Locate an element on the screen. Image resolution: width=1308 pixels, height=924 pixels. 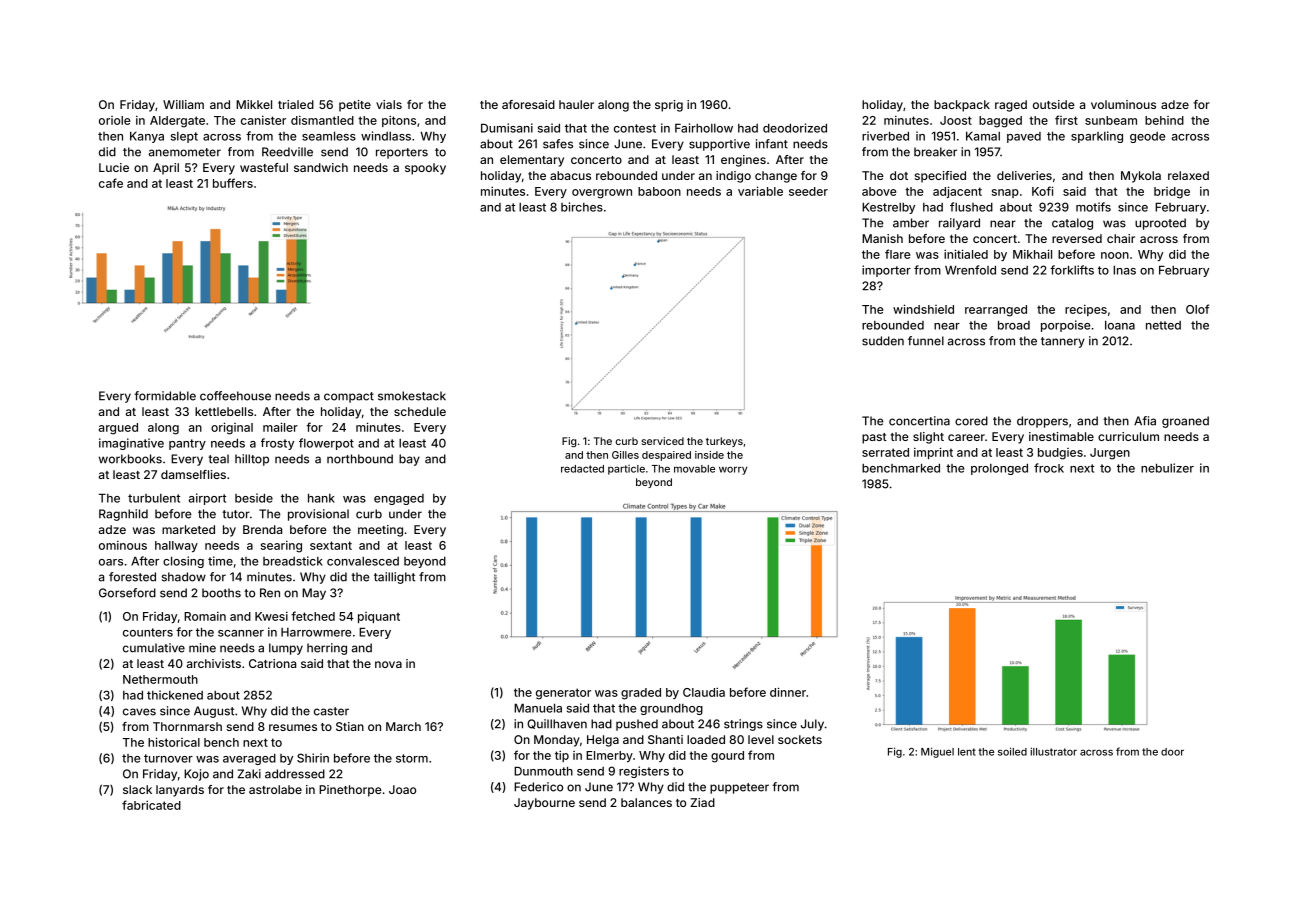
motifs is located at coordinates (1093, 207).
